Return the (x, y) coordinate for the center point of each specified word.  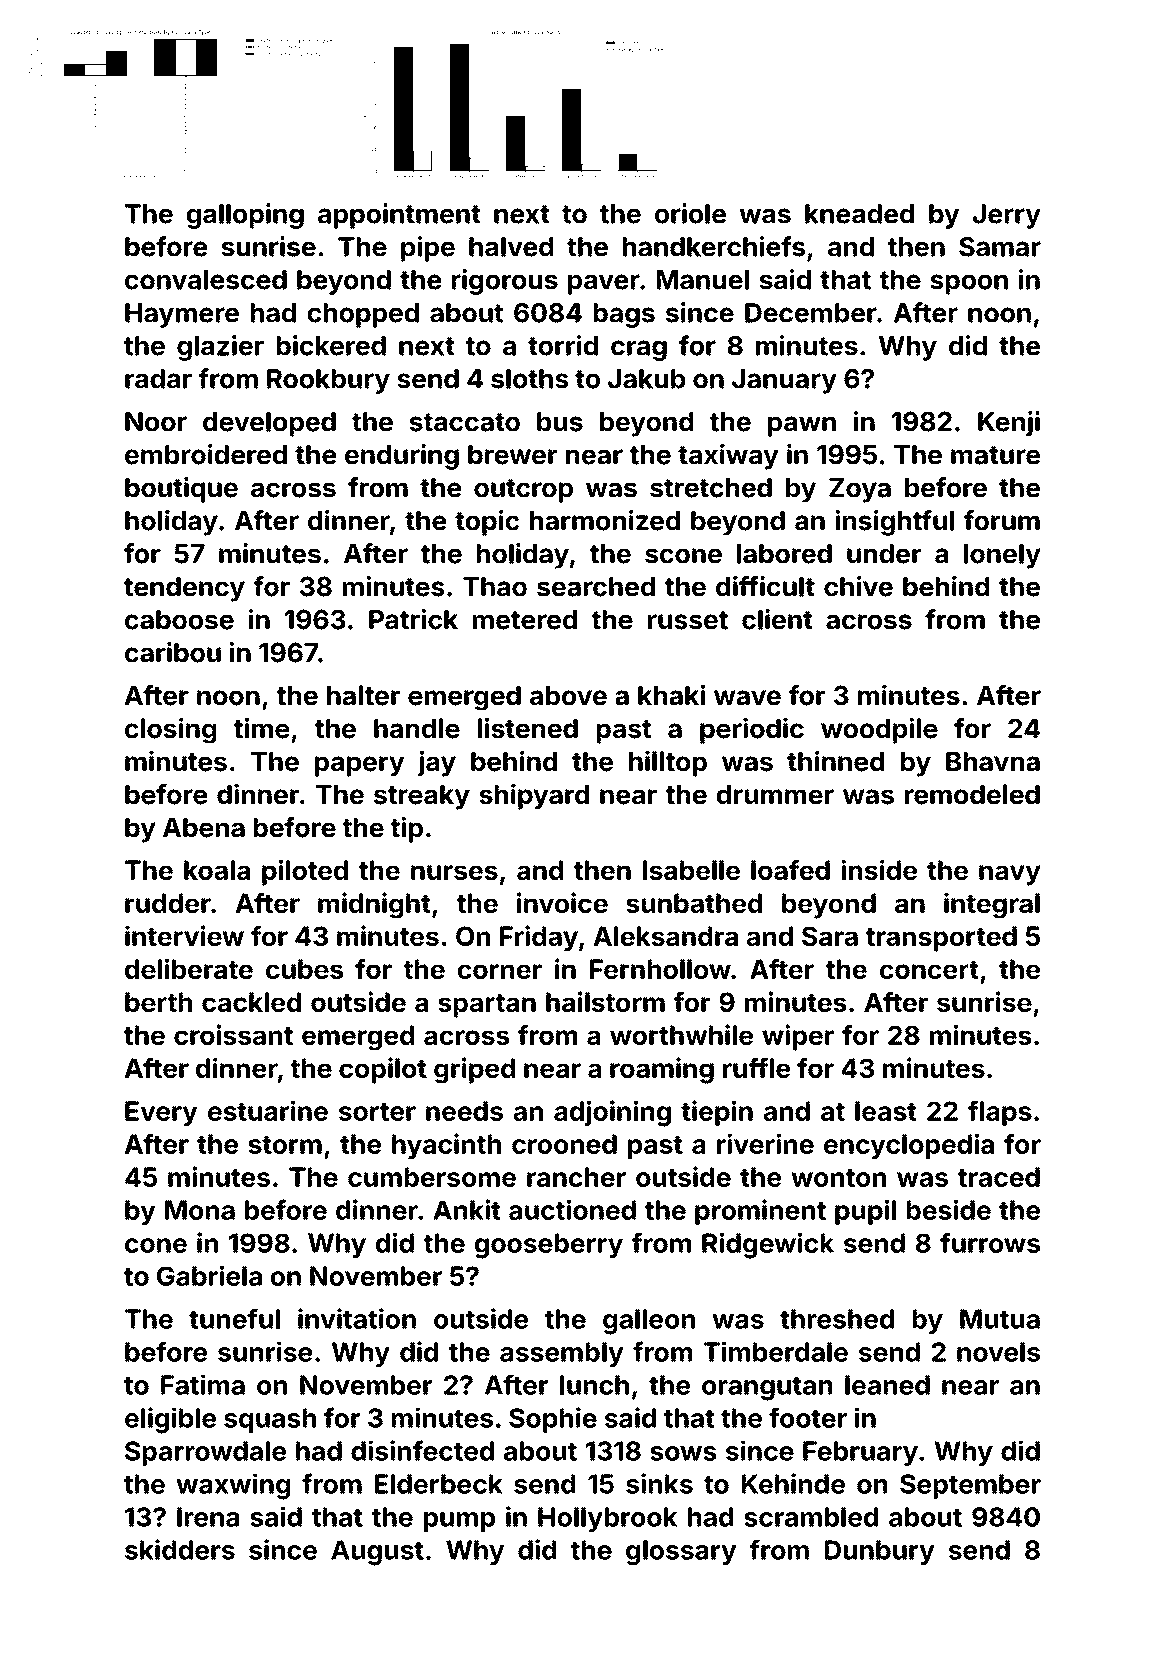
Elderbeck (439, 1484)
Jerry (1007, 216)
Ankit (467, 1209)
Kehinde (793, 1483)
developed (269, 424)
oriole (690, 213)
